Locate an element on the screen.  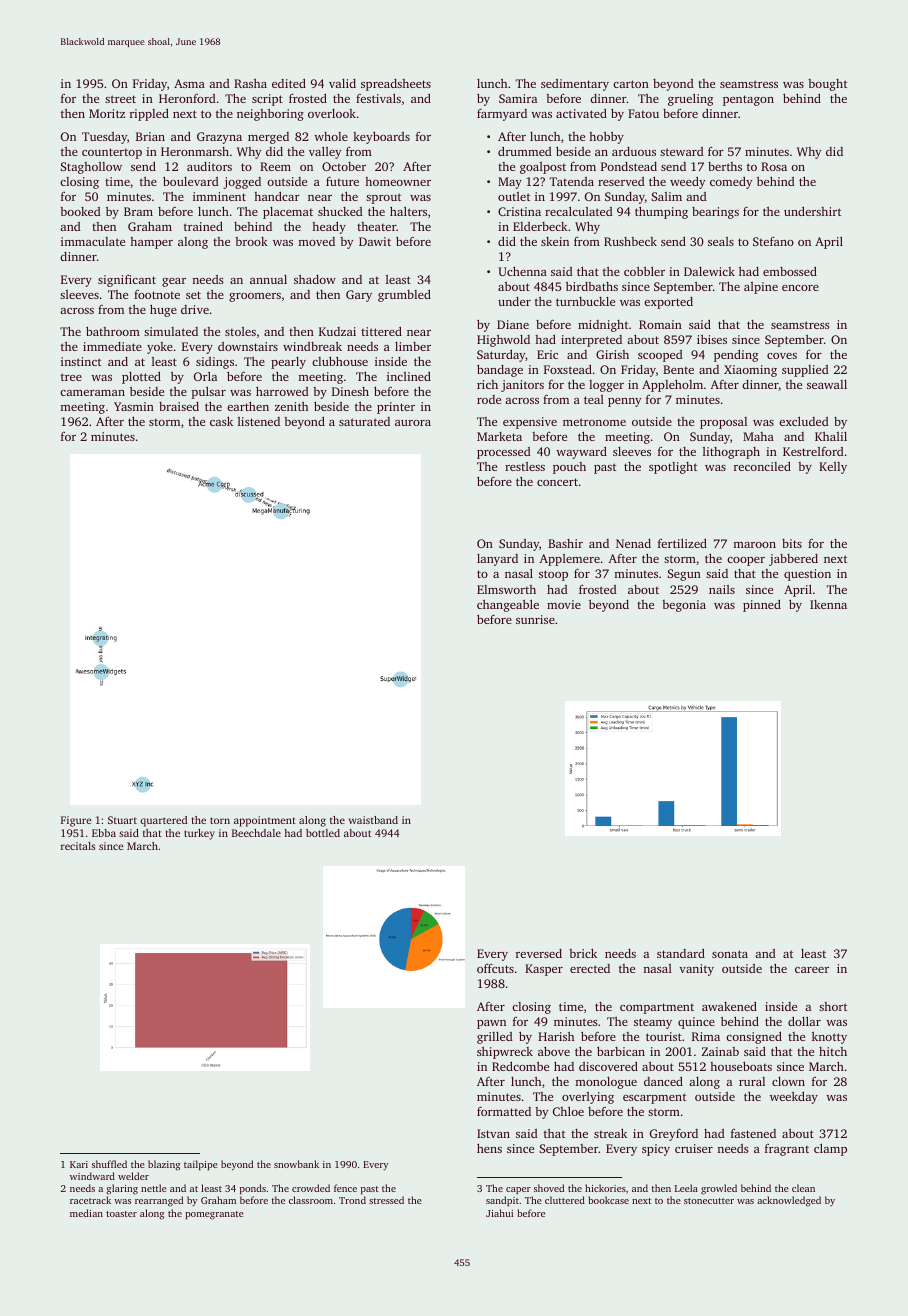
Ikenna is located at coordinates (828, 604).
